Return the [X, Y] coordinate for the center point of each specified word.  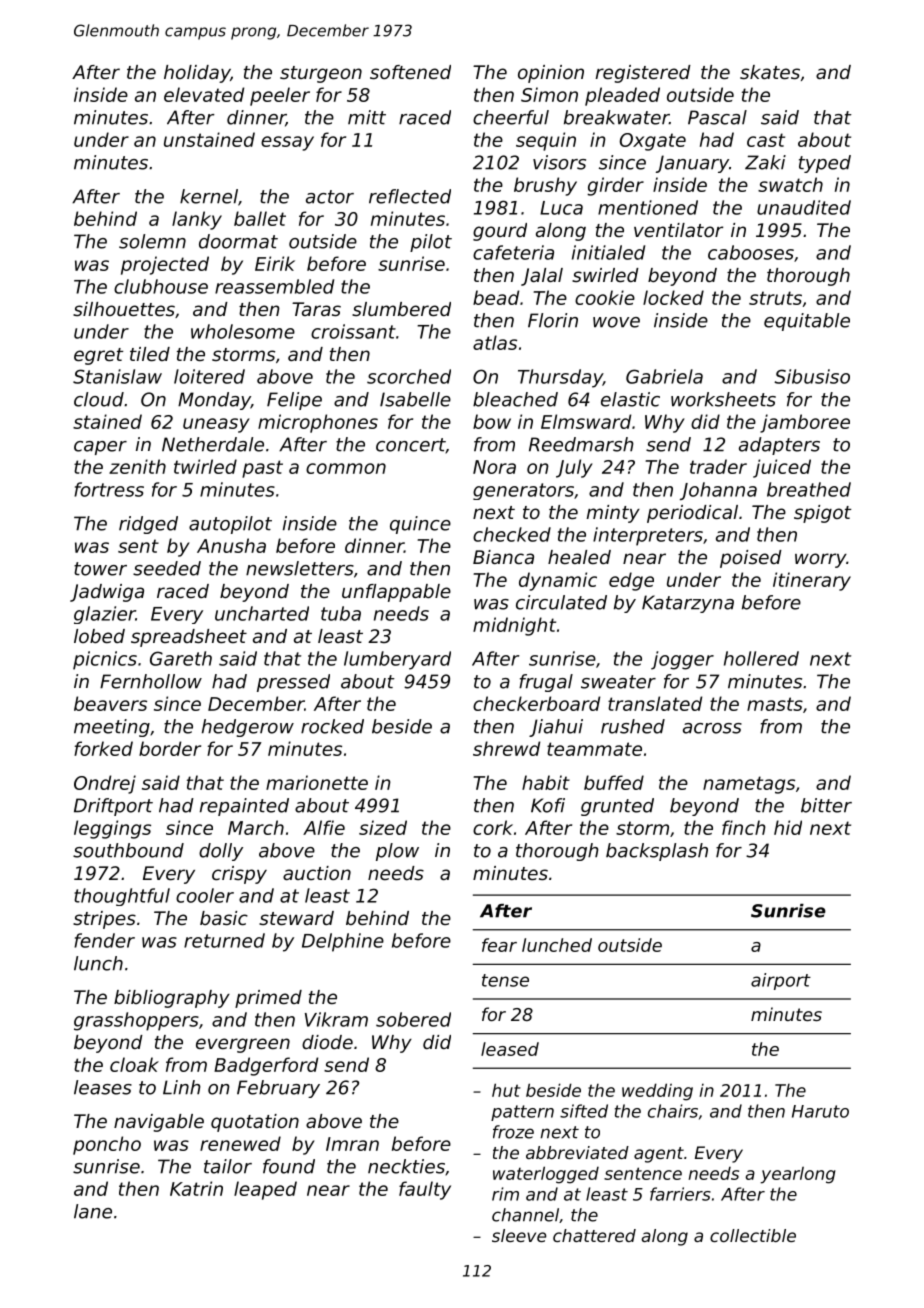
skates [770, 72]
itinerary [812, 581]
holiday [197, 74]
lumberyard [397, 660]
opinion [551, 74]
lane [93, 1211]
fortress [109, 489]
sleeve [519, 1235]
